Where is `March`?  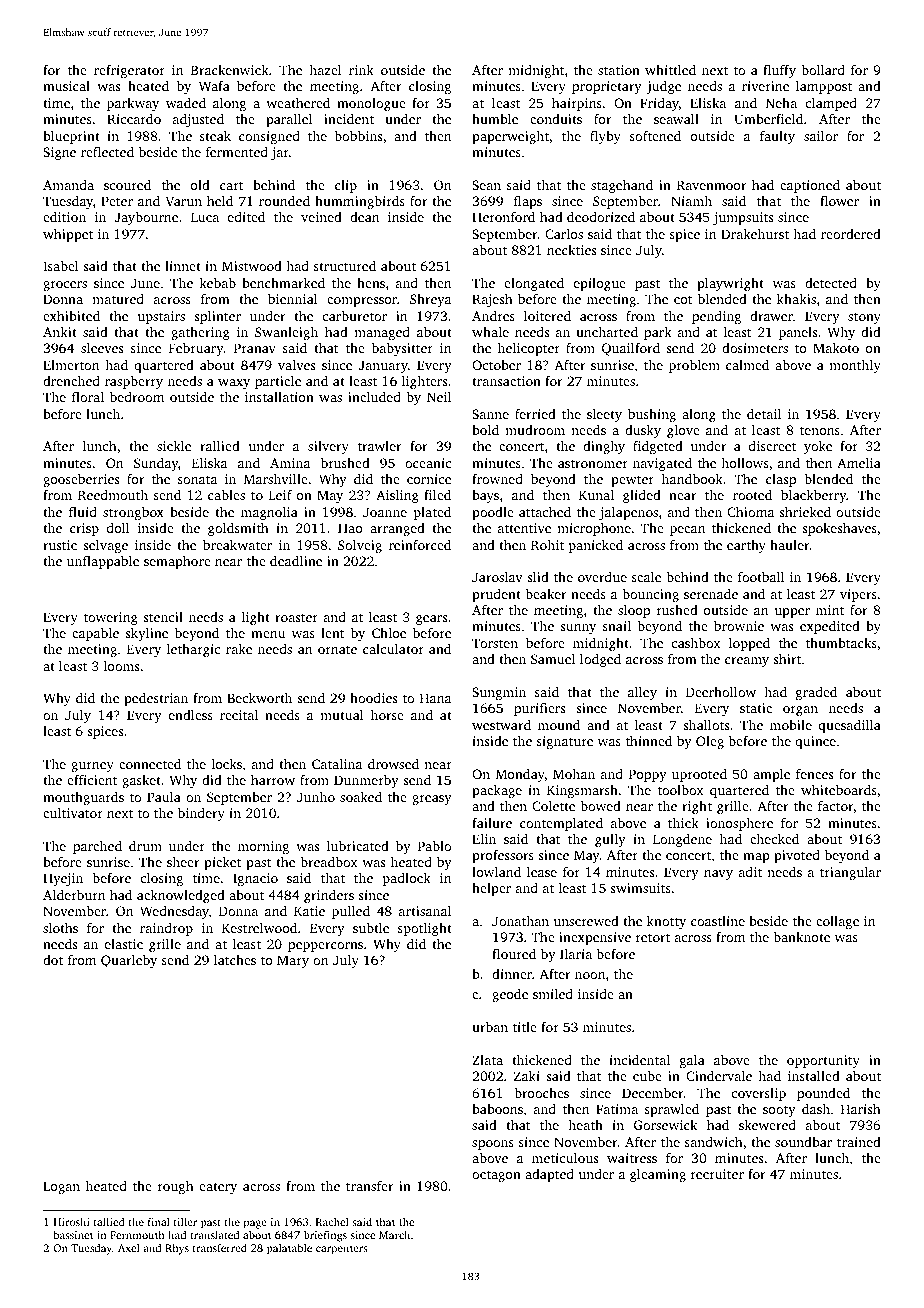 March is located at coordinates (394, 1234).
